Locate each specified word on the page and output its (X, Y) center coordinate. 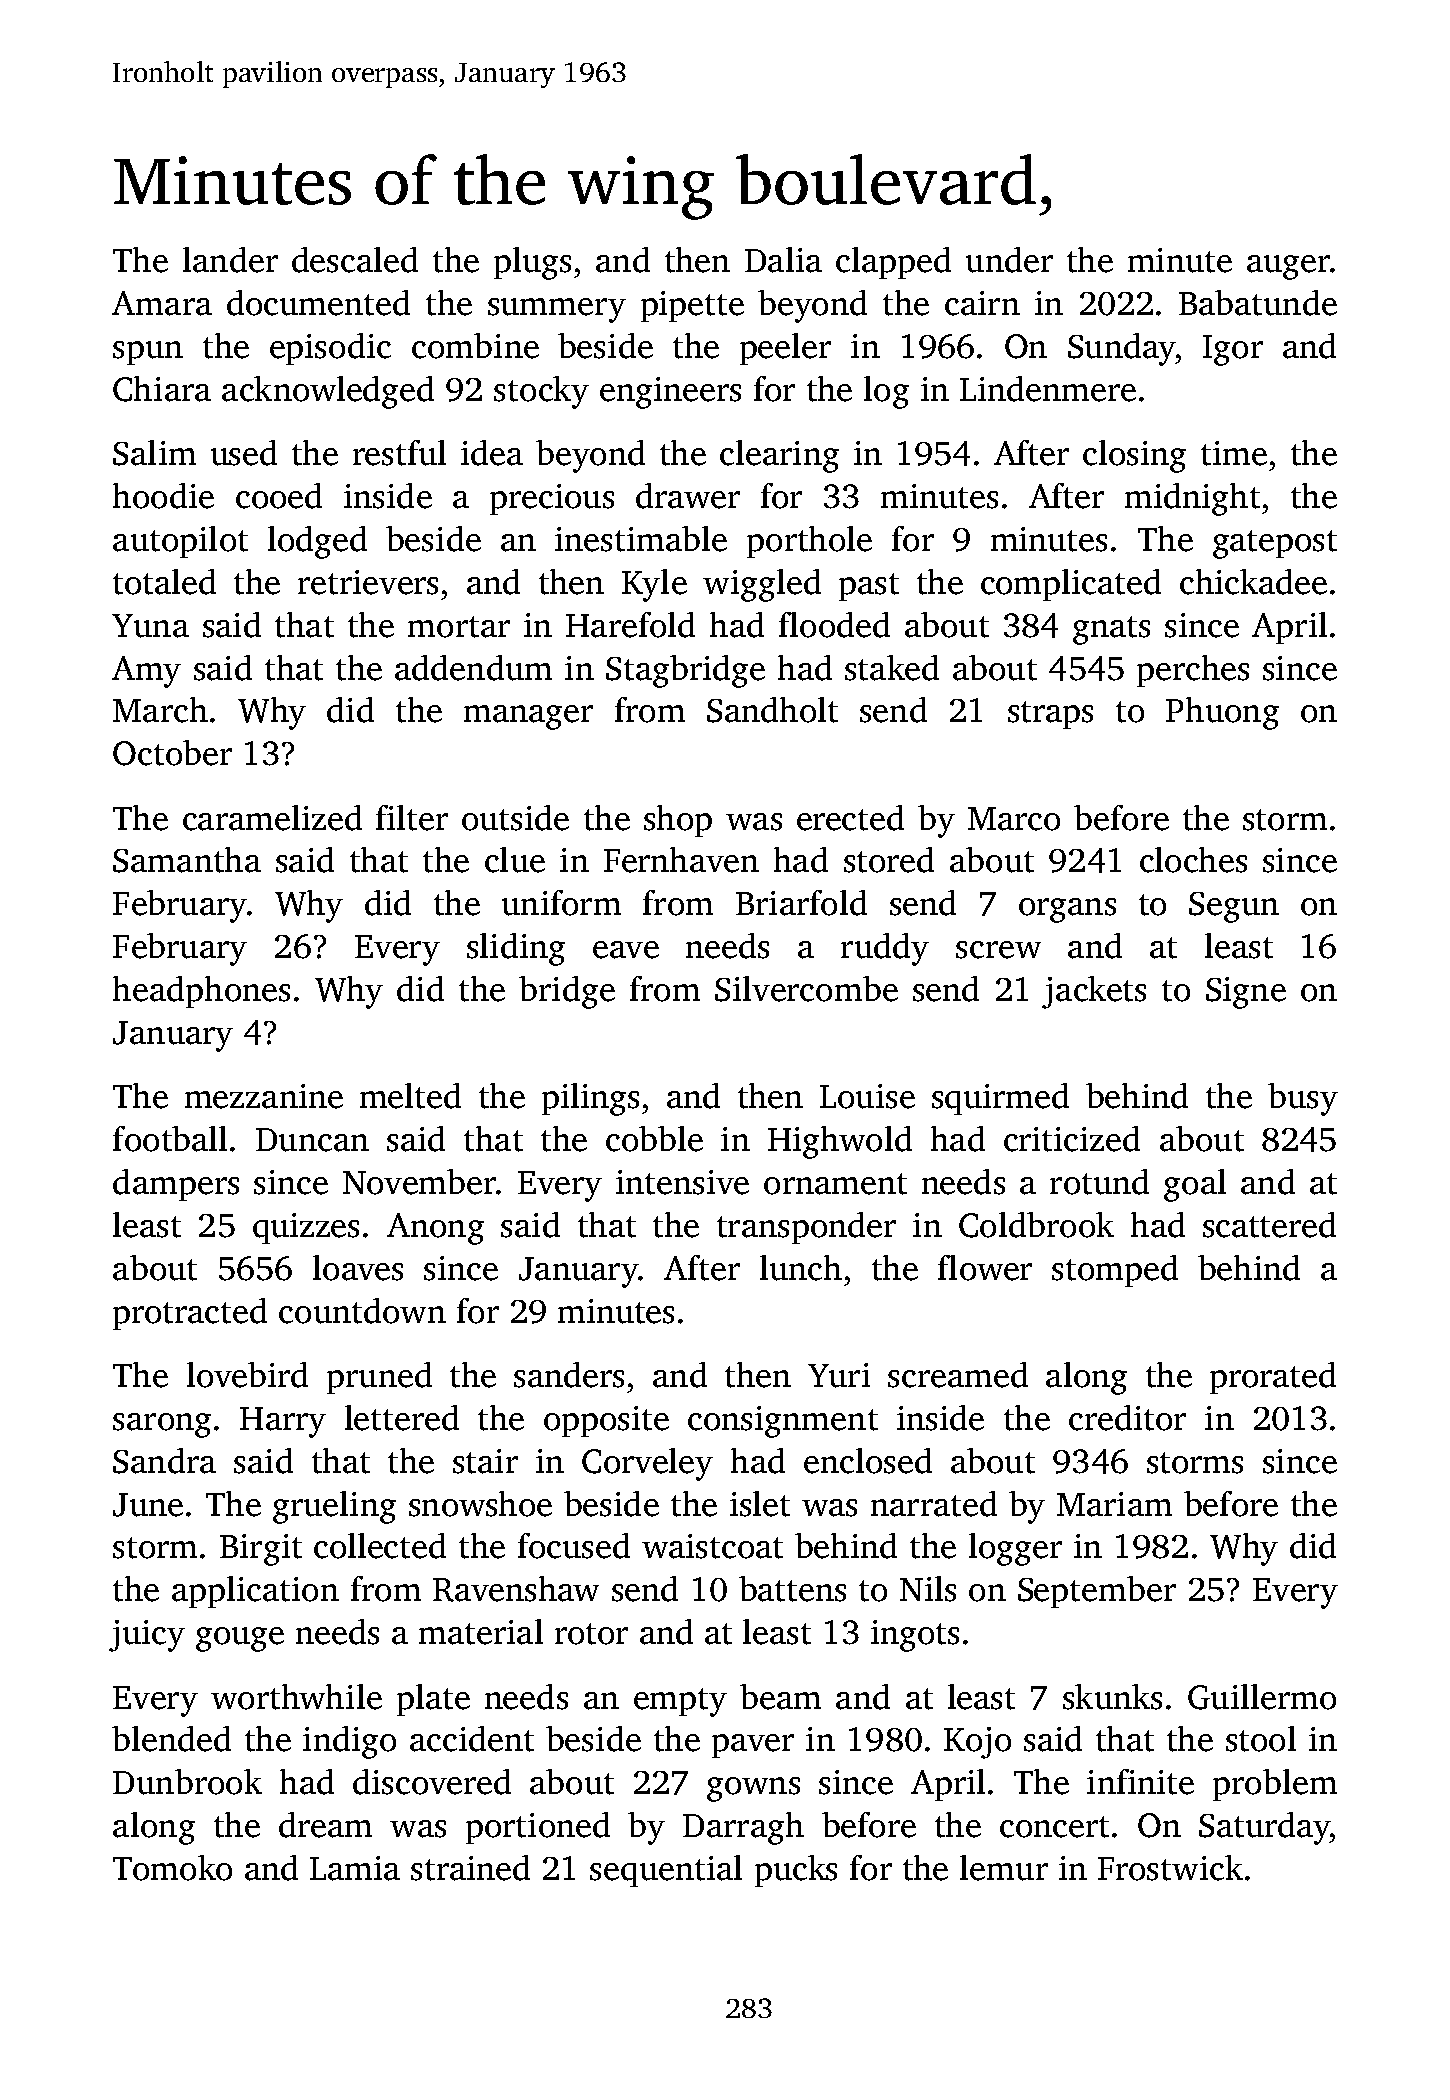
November (419, 1182)
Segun (1234, 907)
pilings (590, 1099)
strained (470, 1868)
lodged (317, 542)
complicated (1071, 585)
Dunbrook (187, 1782)
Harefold (630, 625)
